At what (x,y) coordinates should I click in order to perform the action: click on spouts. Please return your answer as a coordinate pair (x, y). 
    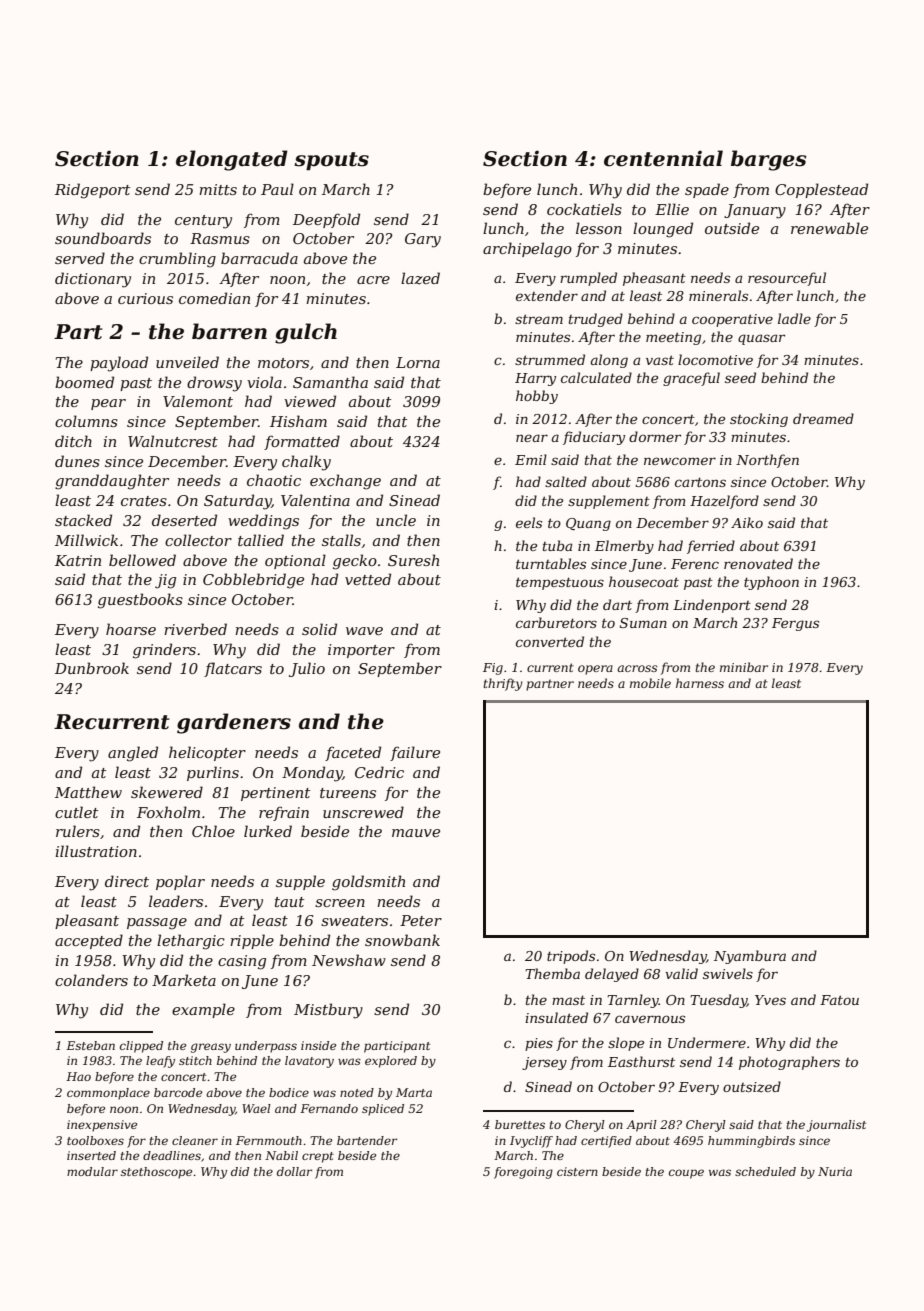
    Looking at the image, I should click on (331, 161).
